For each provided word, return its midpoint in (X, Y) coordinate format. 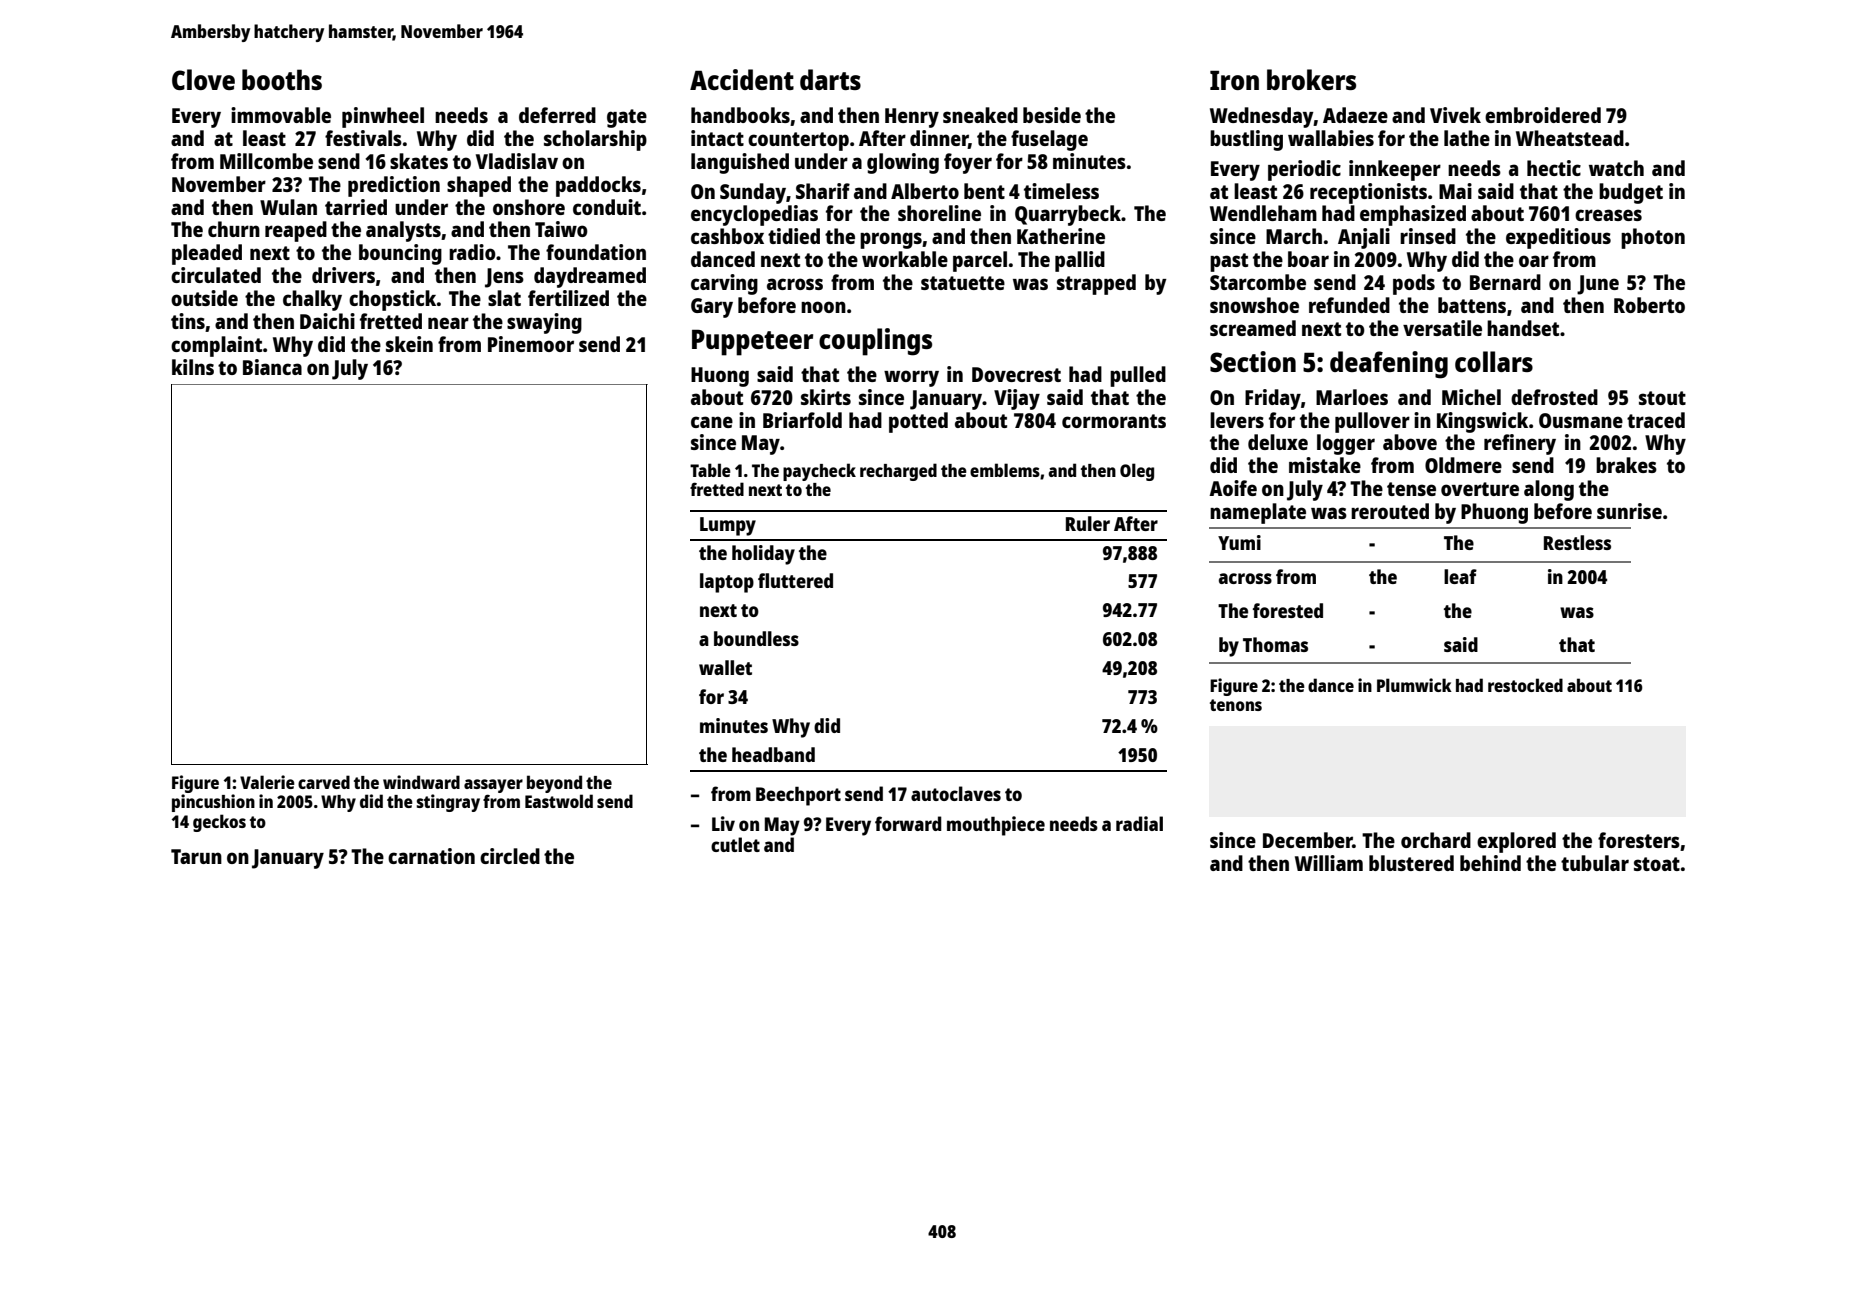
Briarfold (802, 420)
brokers (1311, 79)
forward (908, 823)
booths (282, 79)
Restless (1577, 542)
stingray (448, 803)
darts (830, 79)
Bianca (272, 367)
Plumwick (1414, 685)
